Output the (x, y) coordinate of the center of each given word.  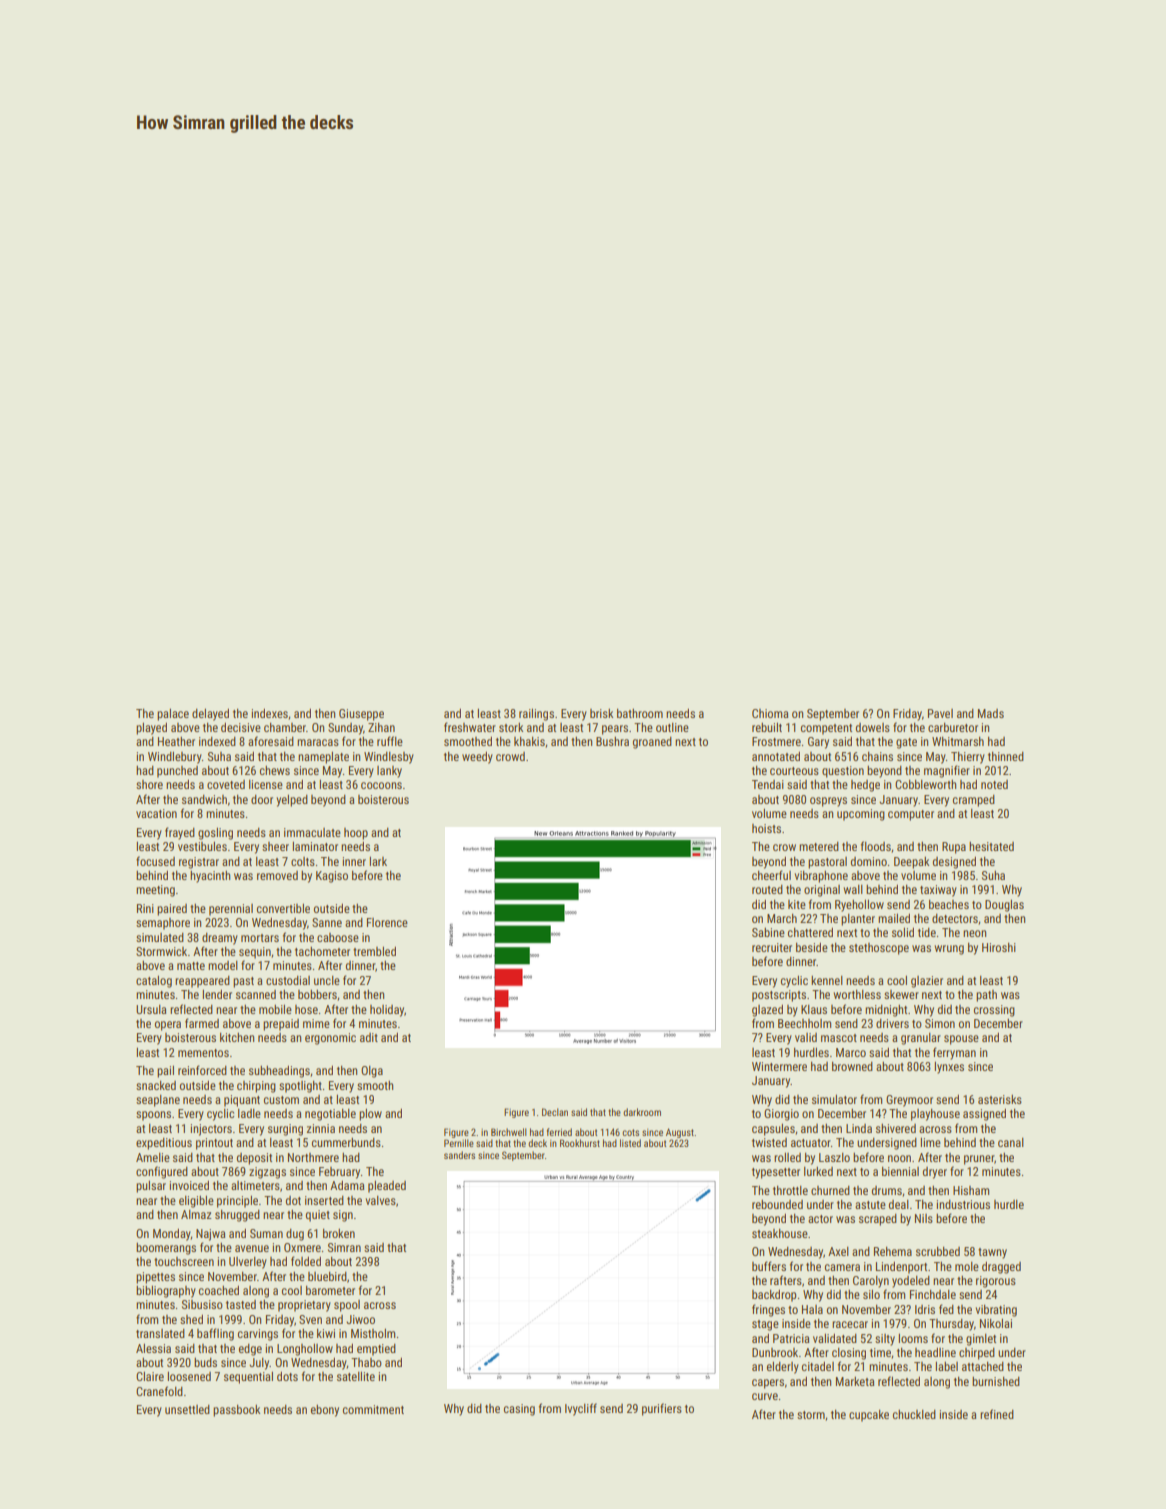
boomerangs (166, 1249)
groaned (652, 743)
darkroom (642, 1112)
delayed (210, 715)
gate (906, 743)
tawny (992, 1253)
